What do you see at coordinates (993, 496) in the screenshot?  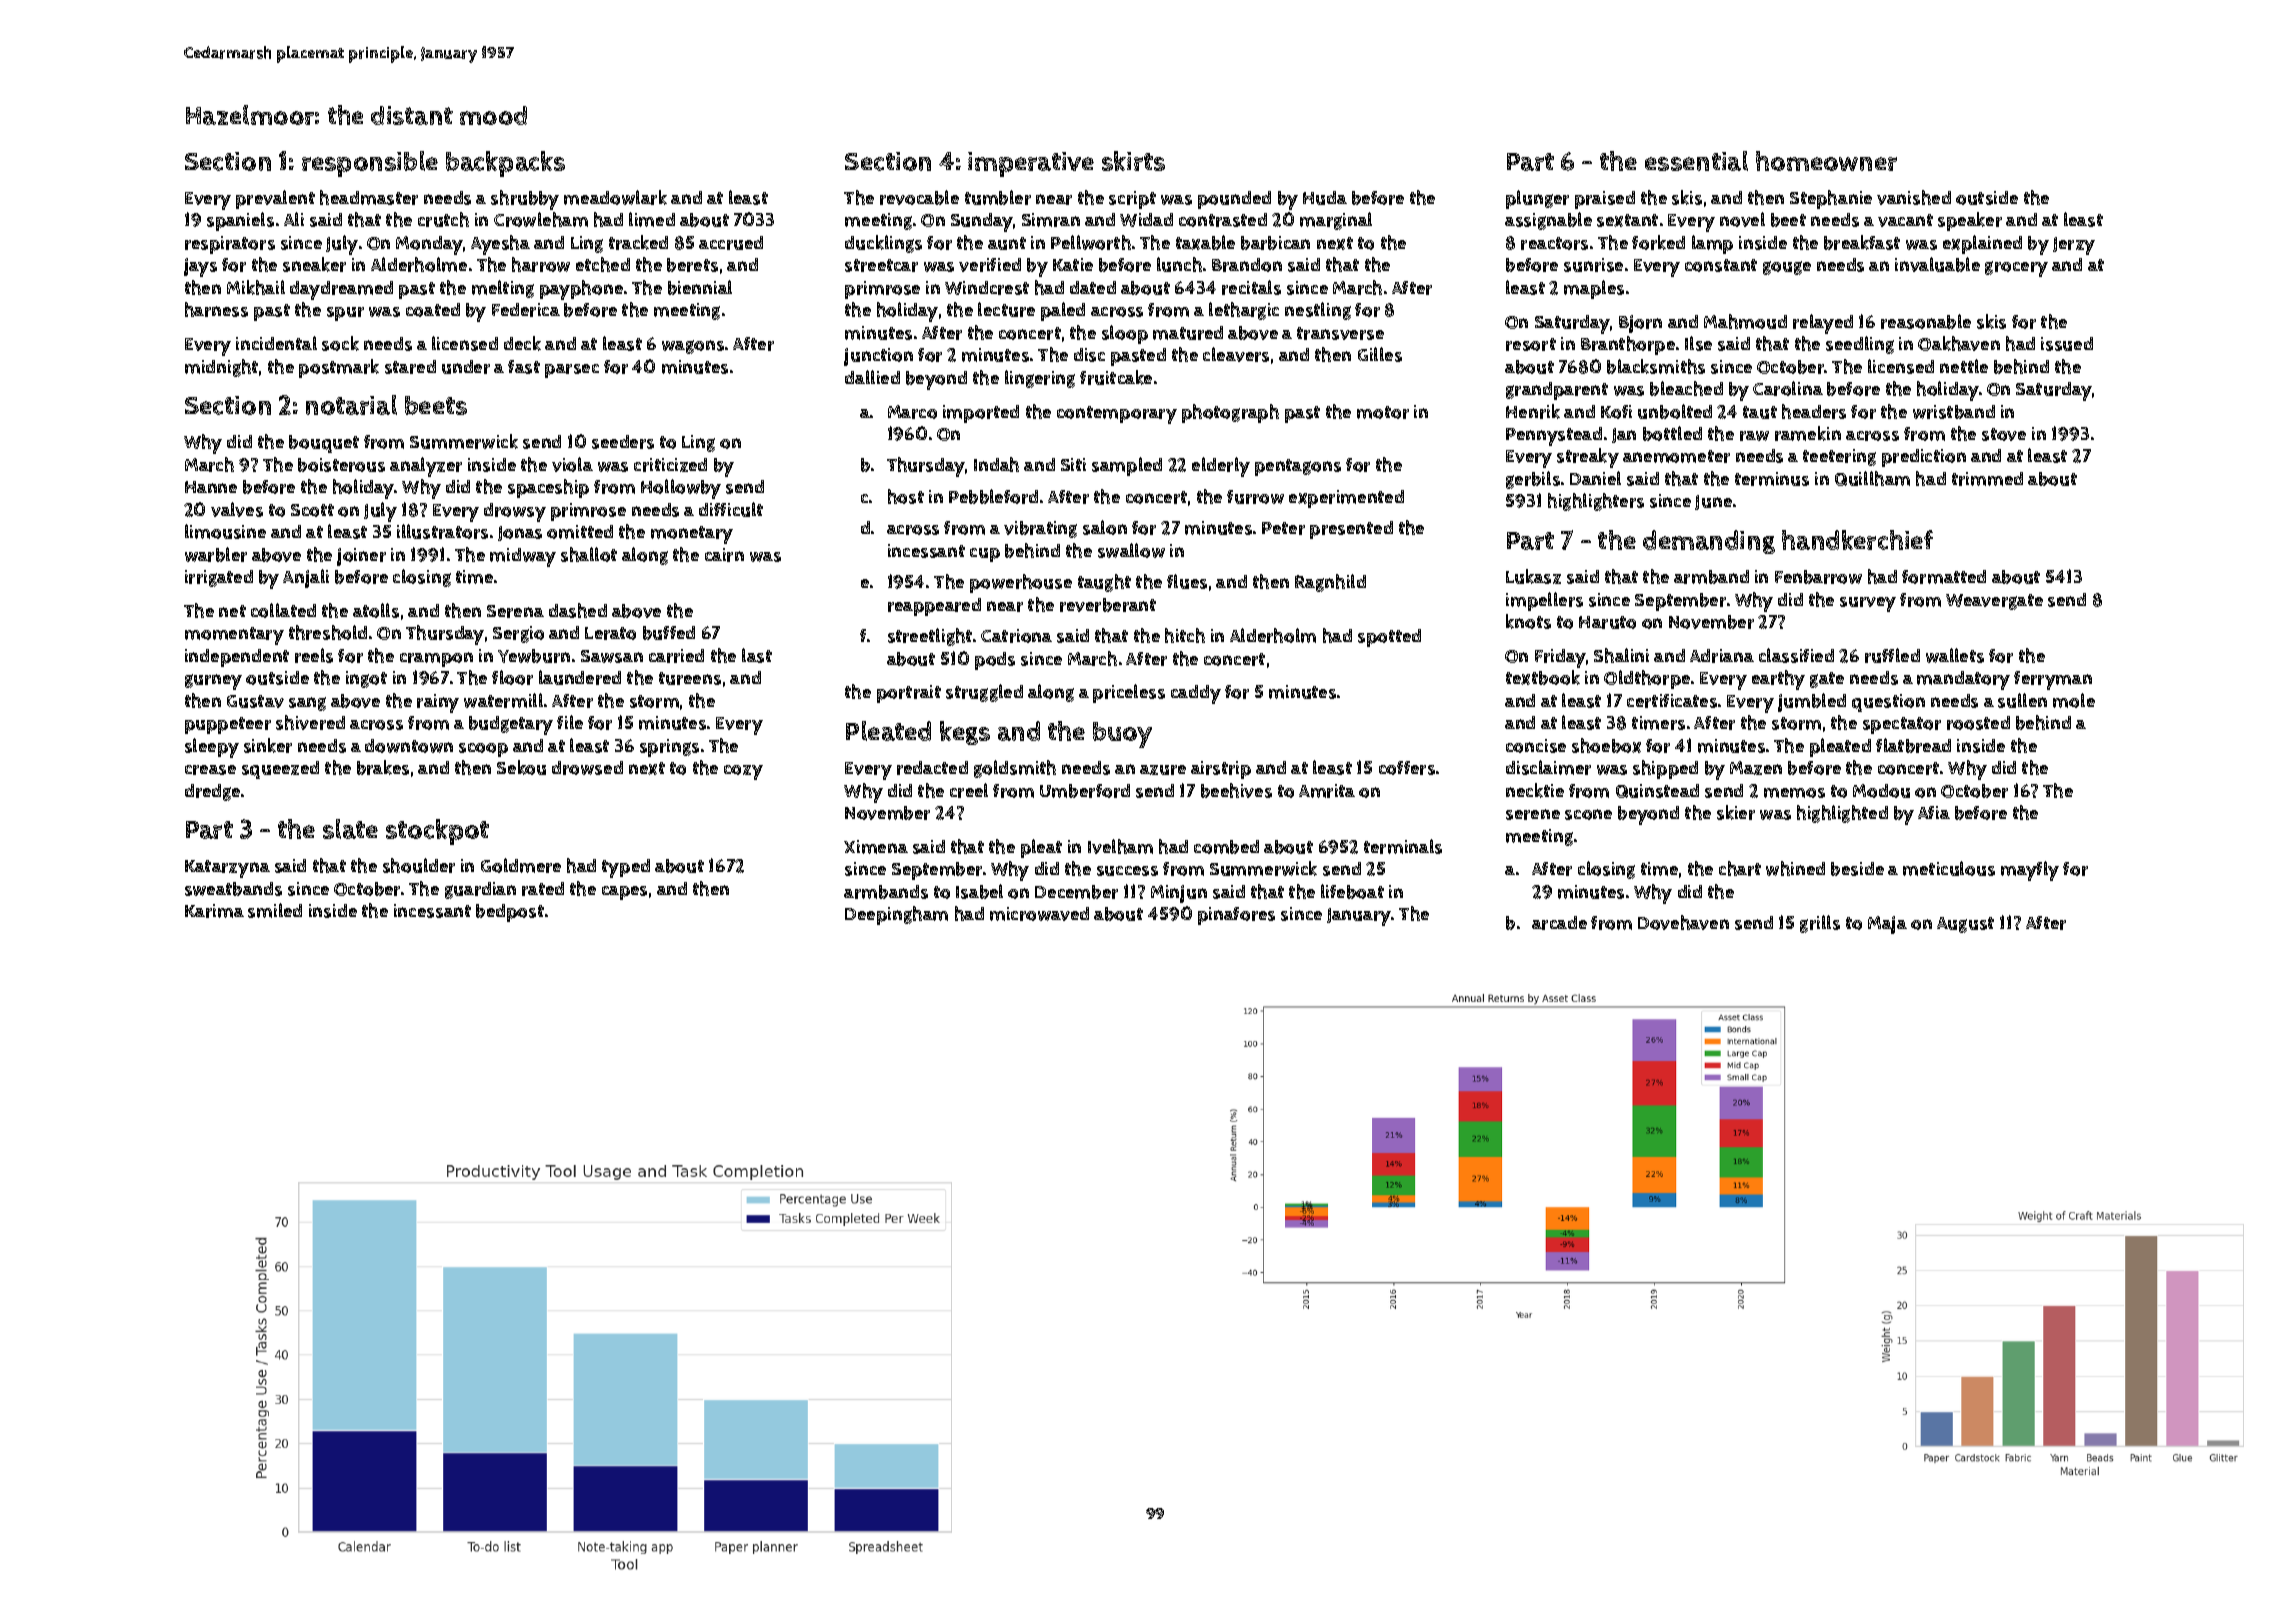 I see `Pebbleford` at bounding box center [993, 496].
